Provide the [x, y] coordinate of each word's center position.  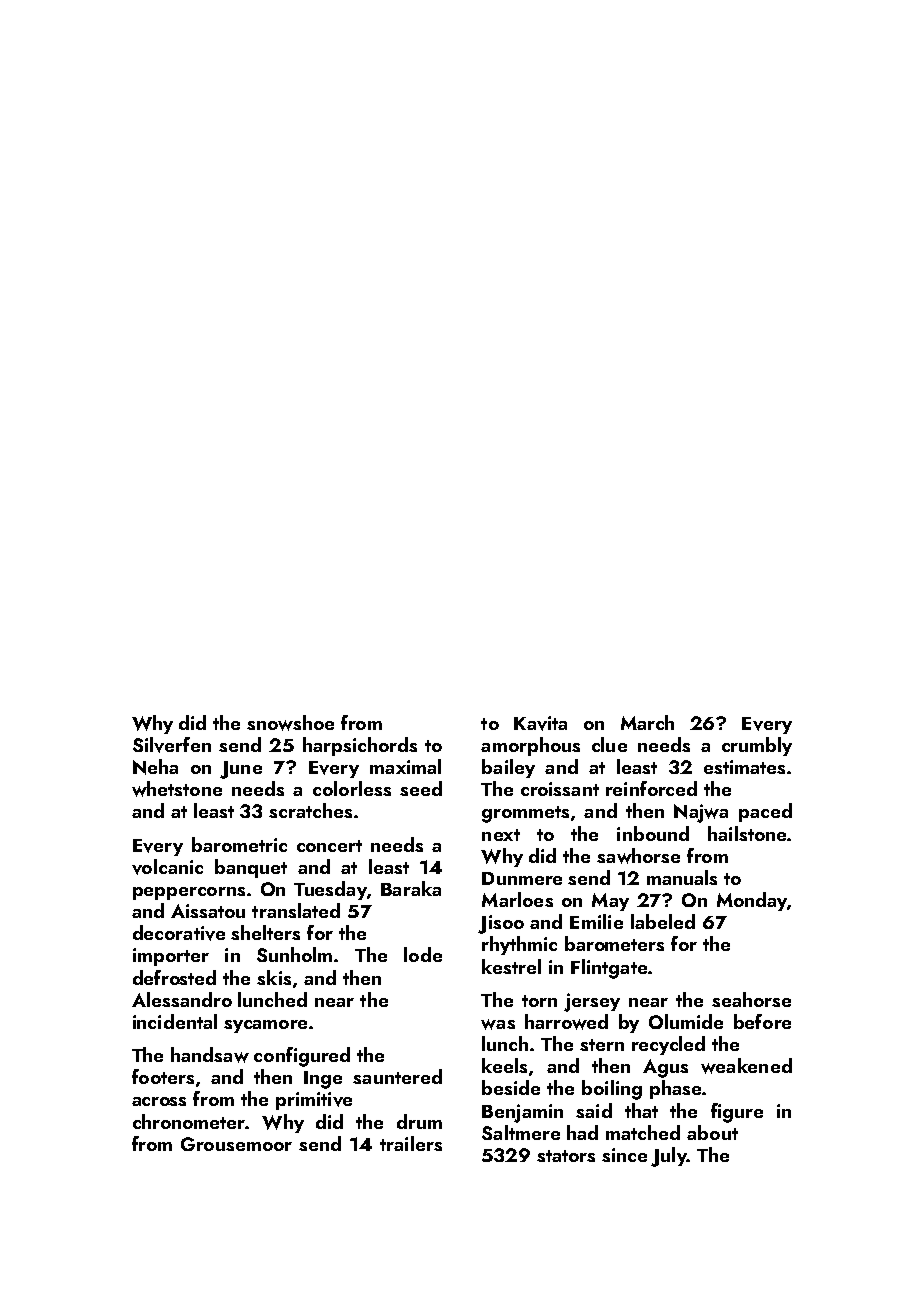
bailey [508, 768]
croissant [560, 789]
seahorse [751, 999]
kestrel [511, 966]
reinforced [651, 788]
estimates [744, 767]
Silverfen [172, 745]
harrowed [566, 1022]
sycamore [265, 1026]
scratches [310, 810]
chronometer [189, 1121]
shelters [265, 932]
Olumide [686, 1021]
